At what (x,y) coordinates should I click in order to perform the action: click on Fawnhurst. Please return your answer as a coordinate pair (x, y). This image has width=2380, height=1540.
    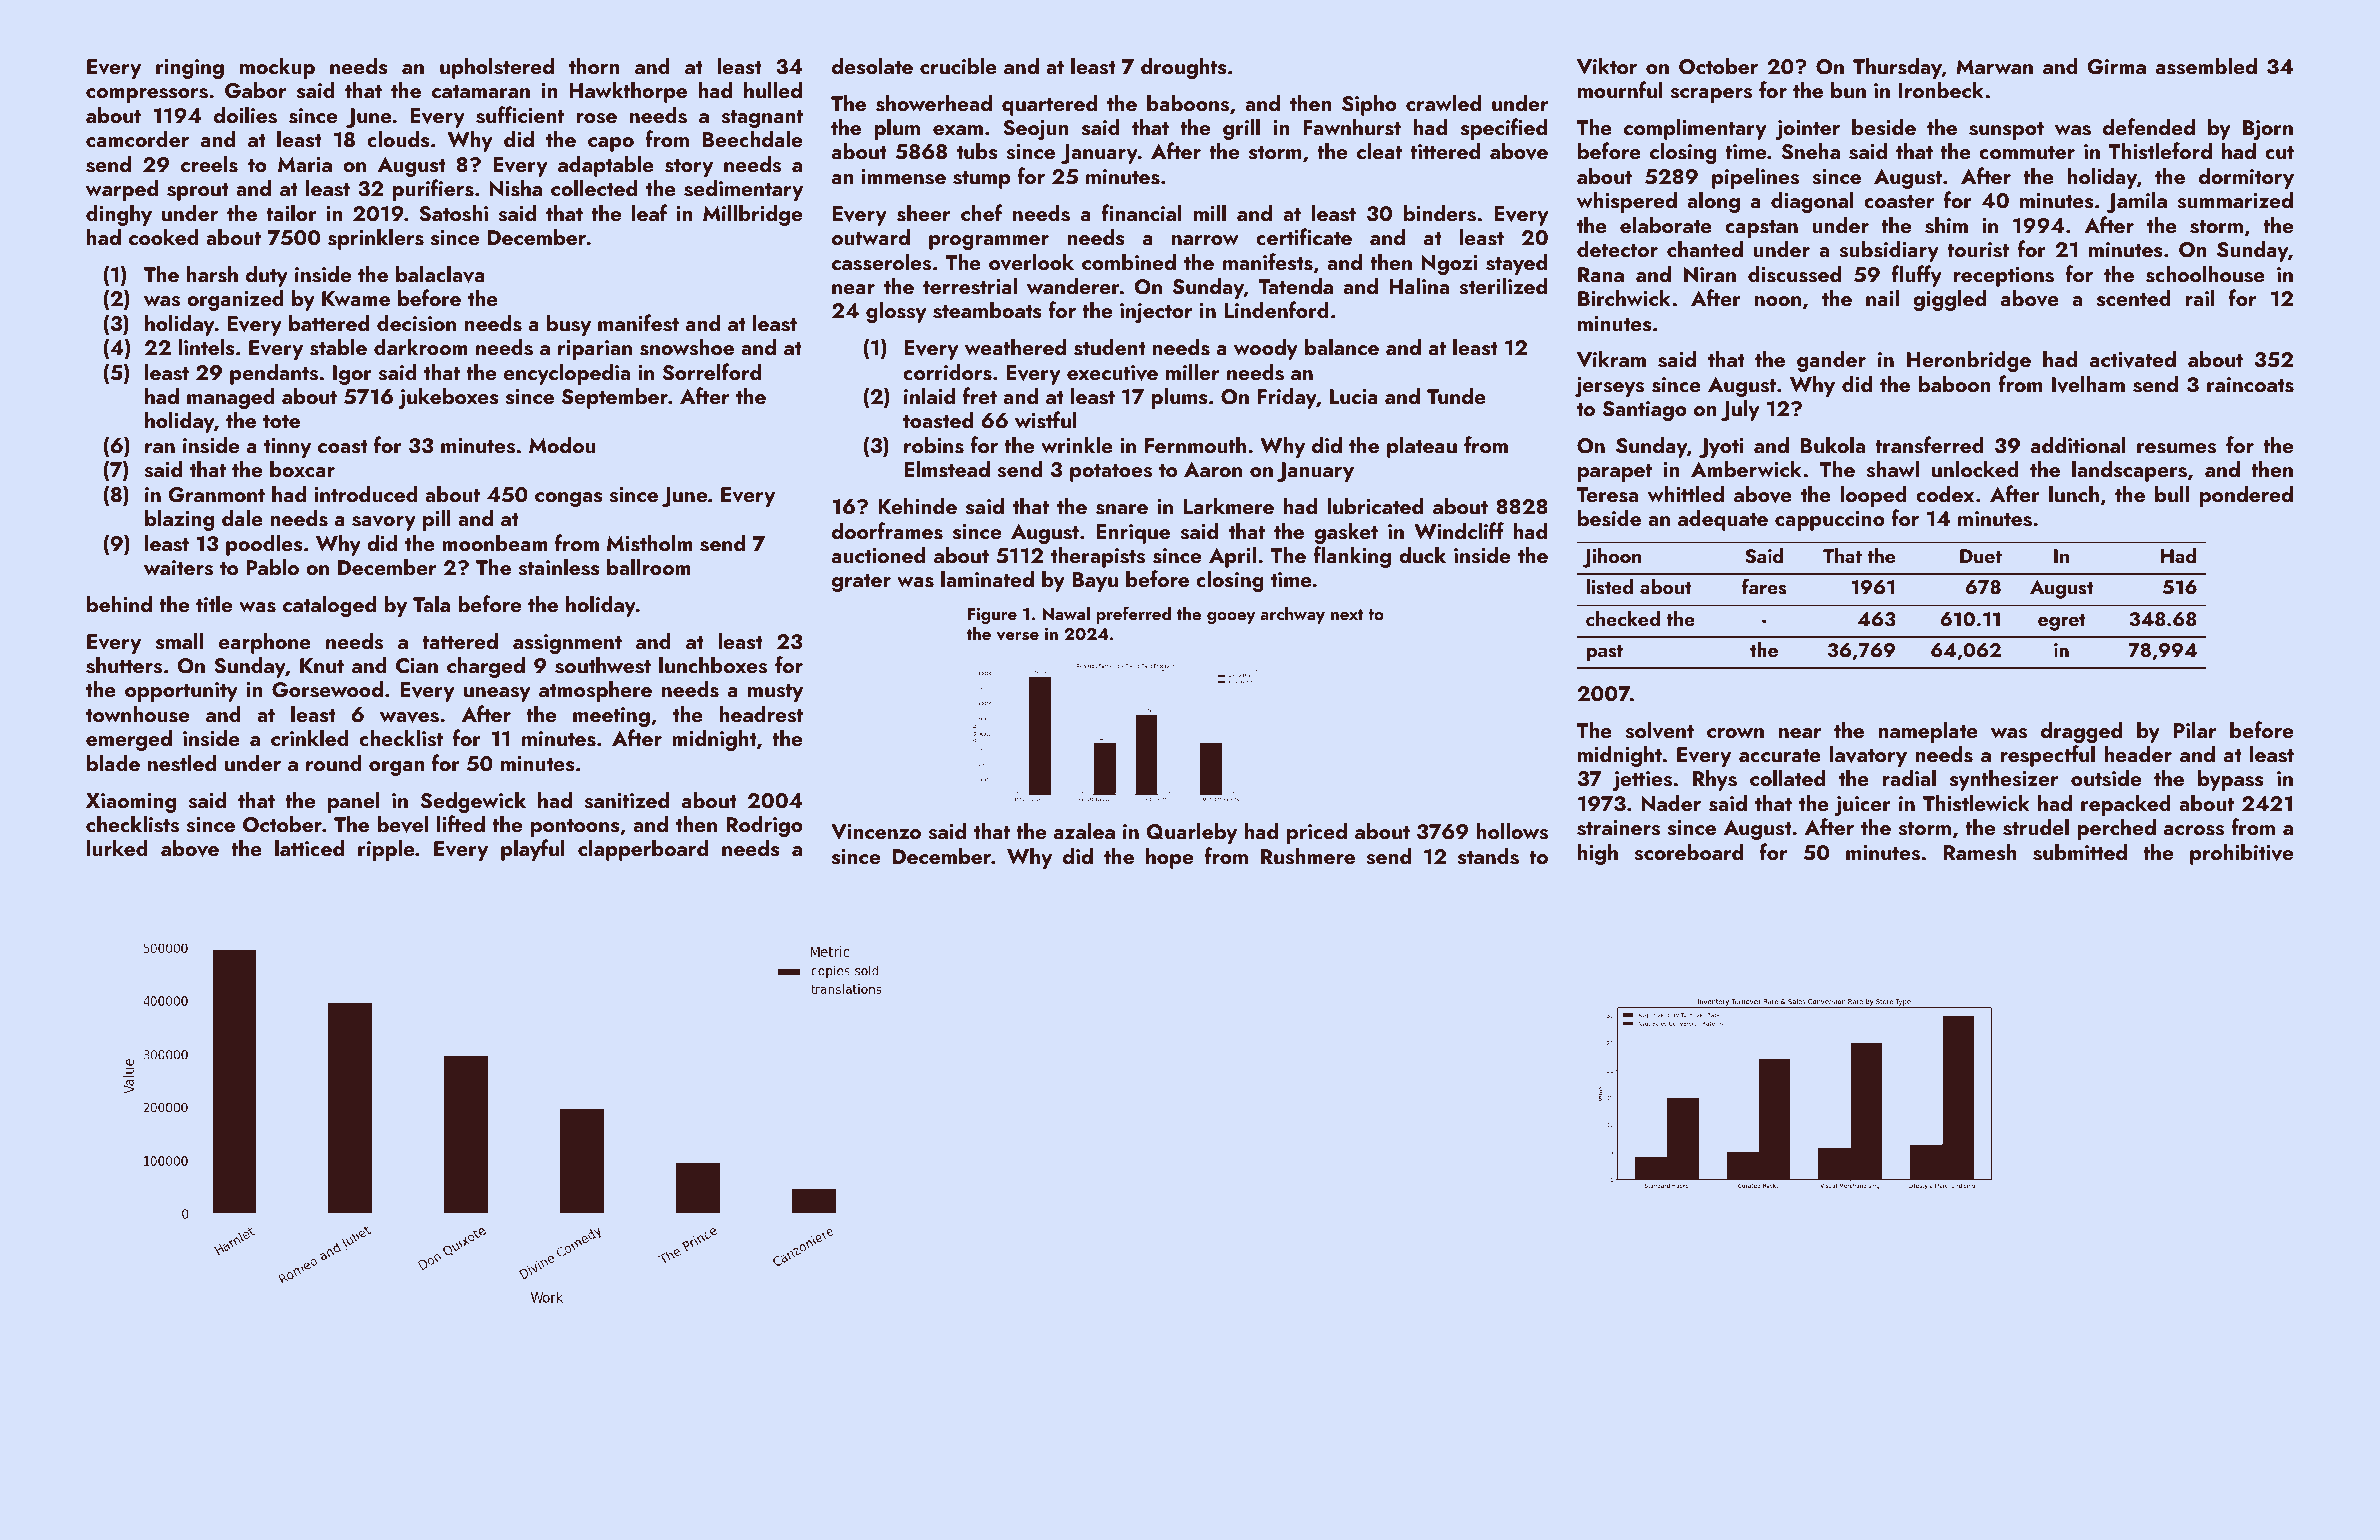
    Looking at the image, I should click on (1352, 127).
